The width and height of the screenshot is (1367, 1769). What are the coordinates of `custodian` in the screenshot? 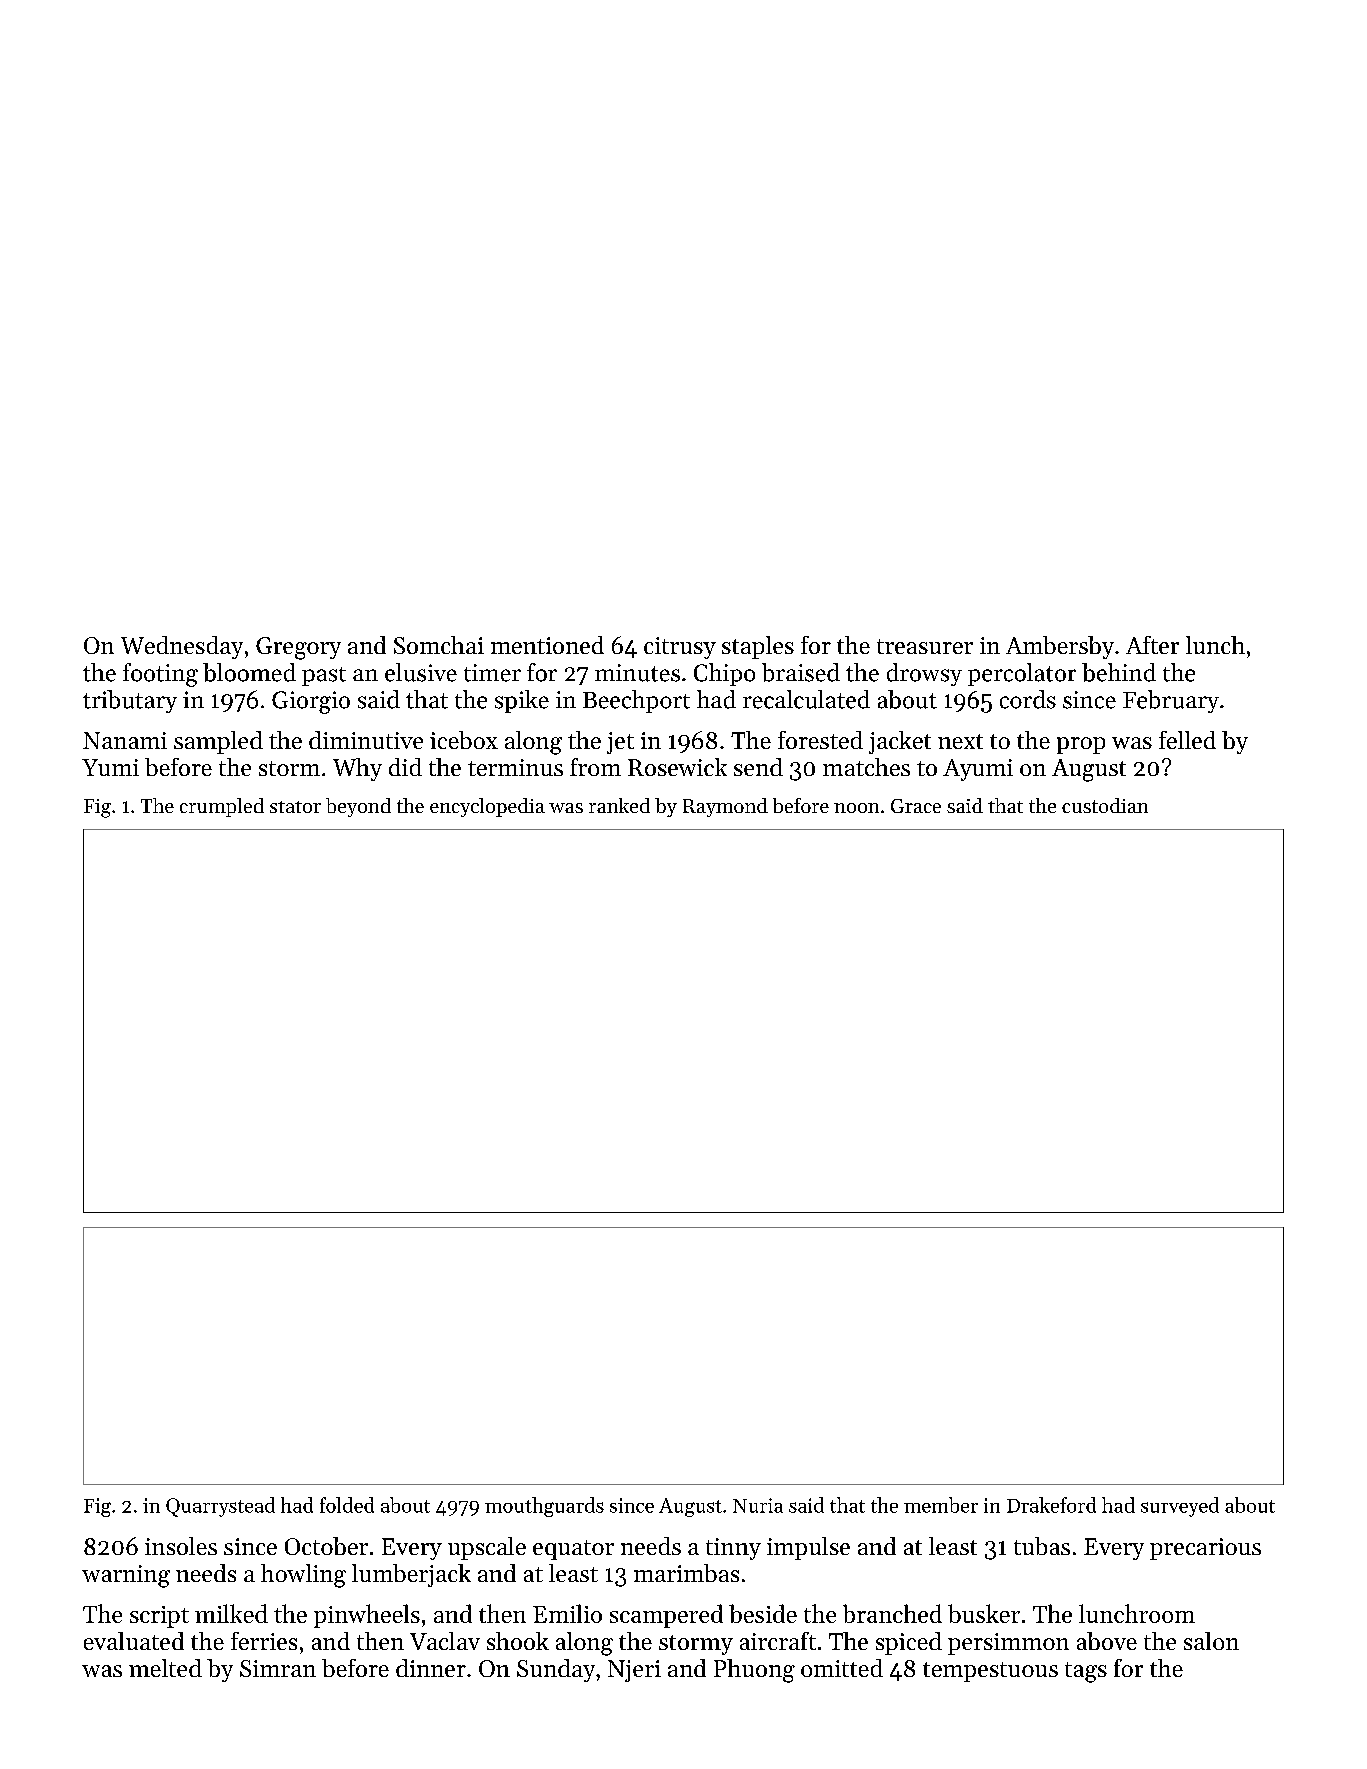 It's located at (1105, 805).
